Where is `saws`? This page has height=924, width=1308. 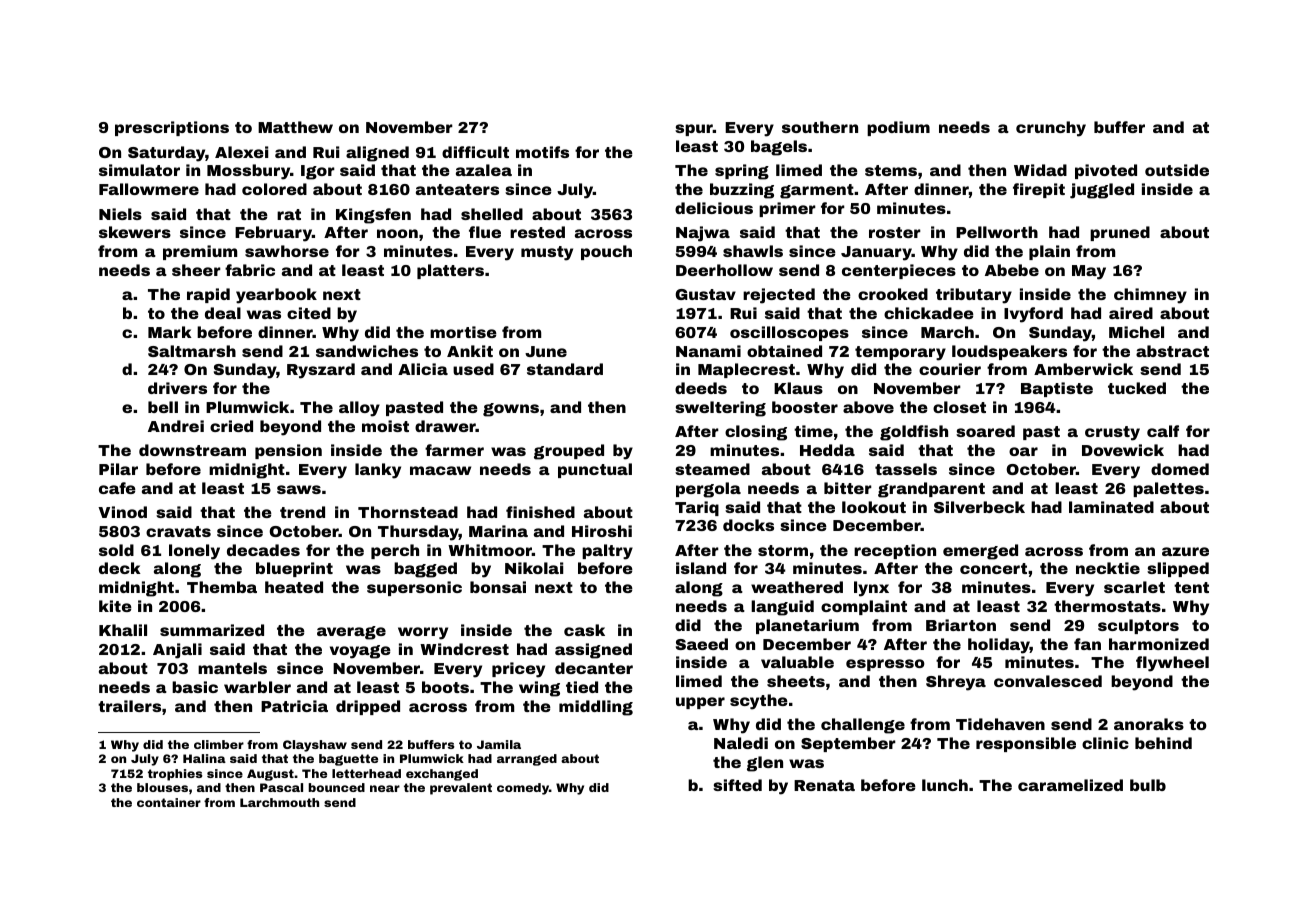 saws is located at coordinates (299, 489).
